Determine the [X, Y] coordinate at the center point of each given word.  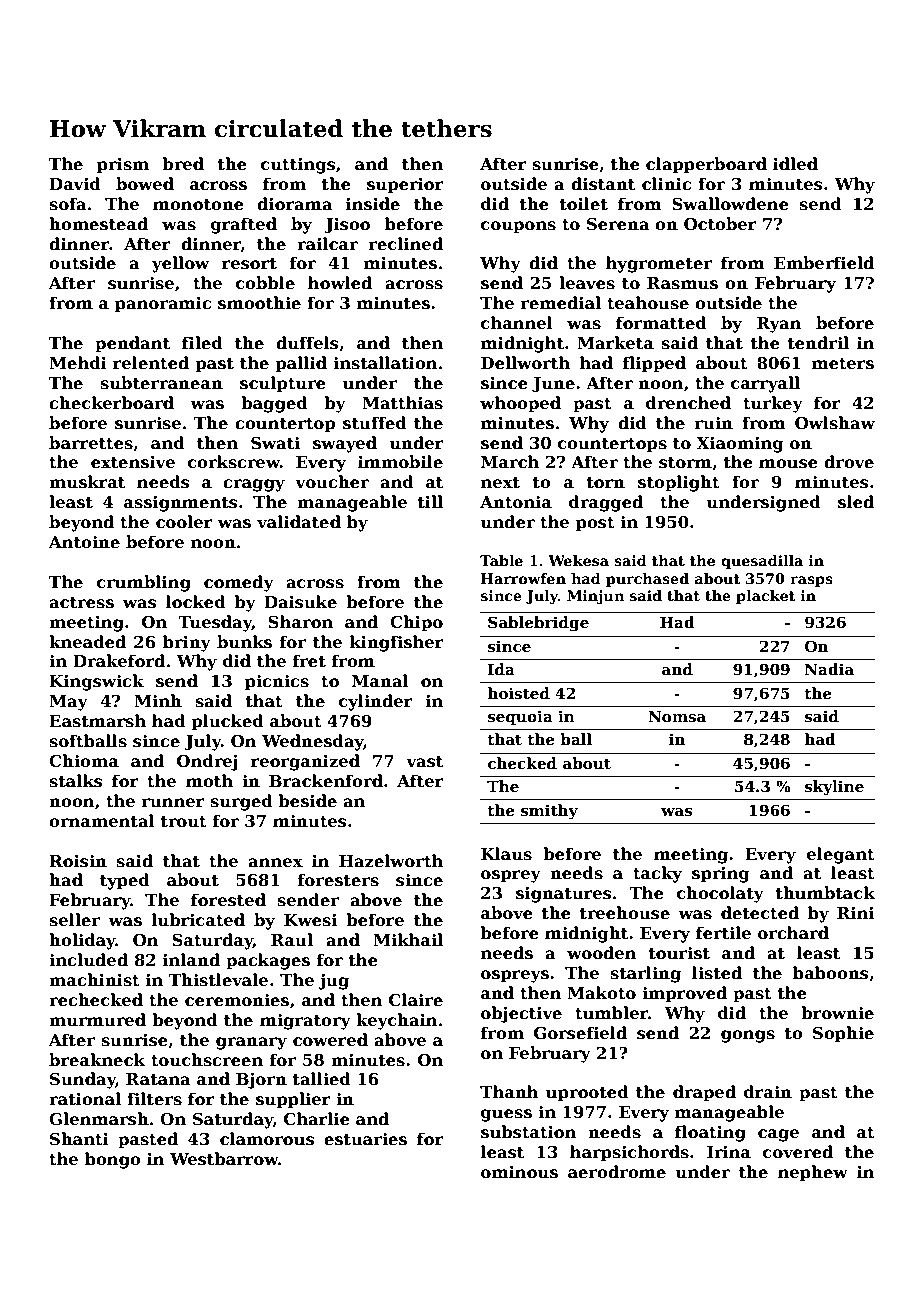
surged [241, 802]
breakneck [97, 1060]
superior [405, 186]
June [553, 385]
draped [704, 1093]
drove [849, 462]
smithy [549, 812]
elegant [841, 855]
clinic [666, 184]
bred [183, 164]
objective [521, 1014]
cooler [184, 522]
